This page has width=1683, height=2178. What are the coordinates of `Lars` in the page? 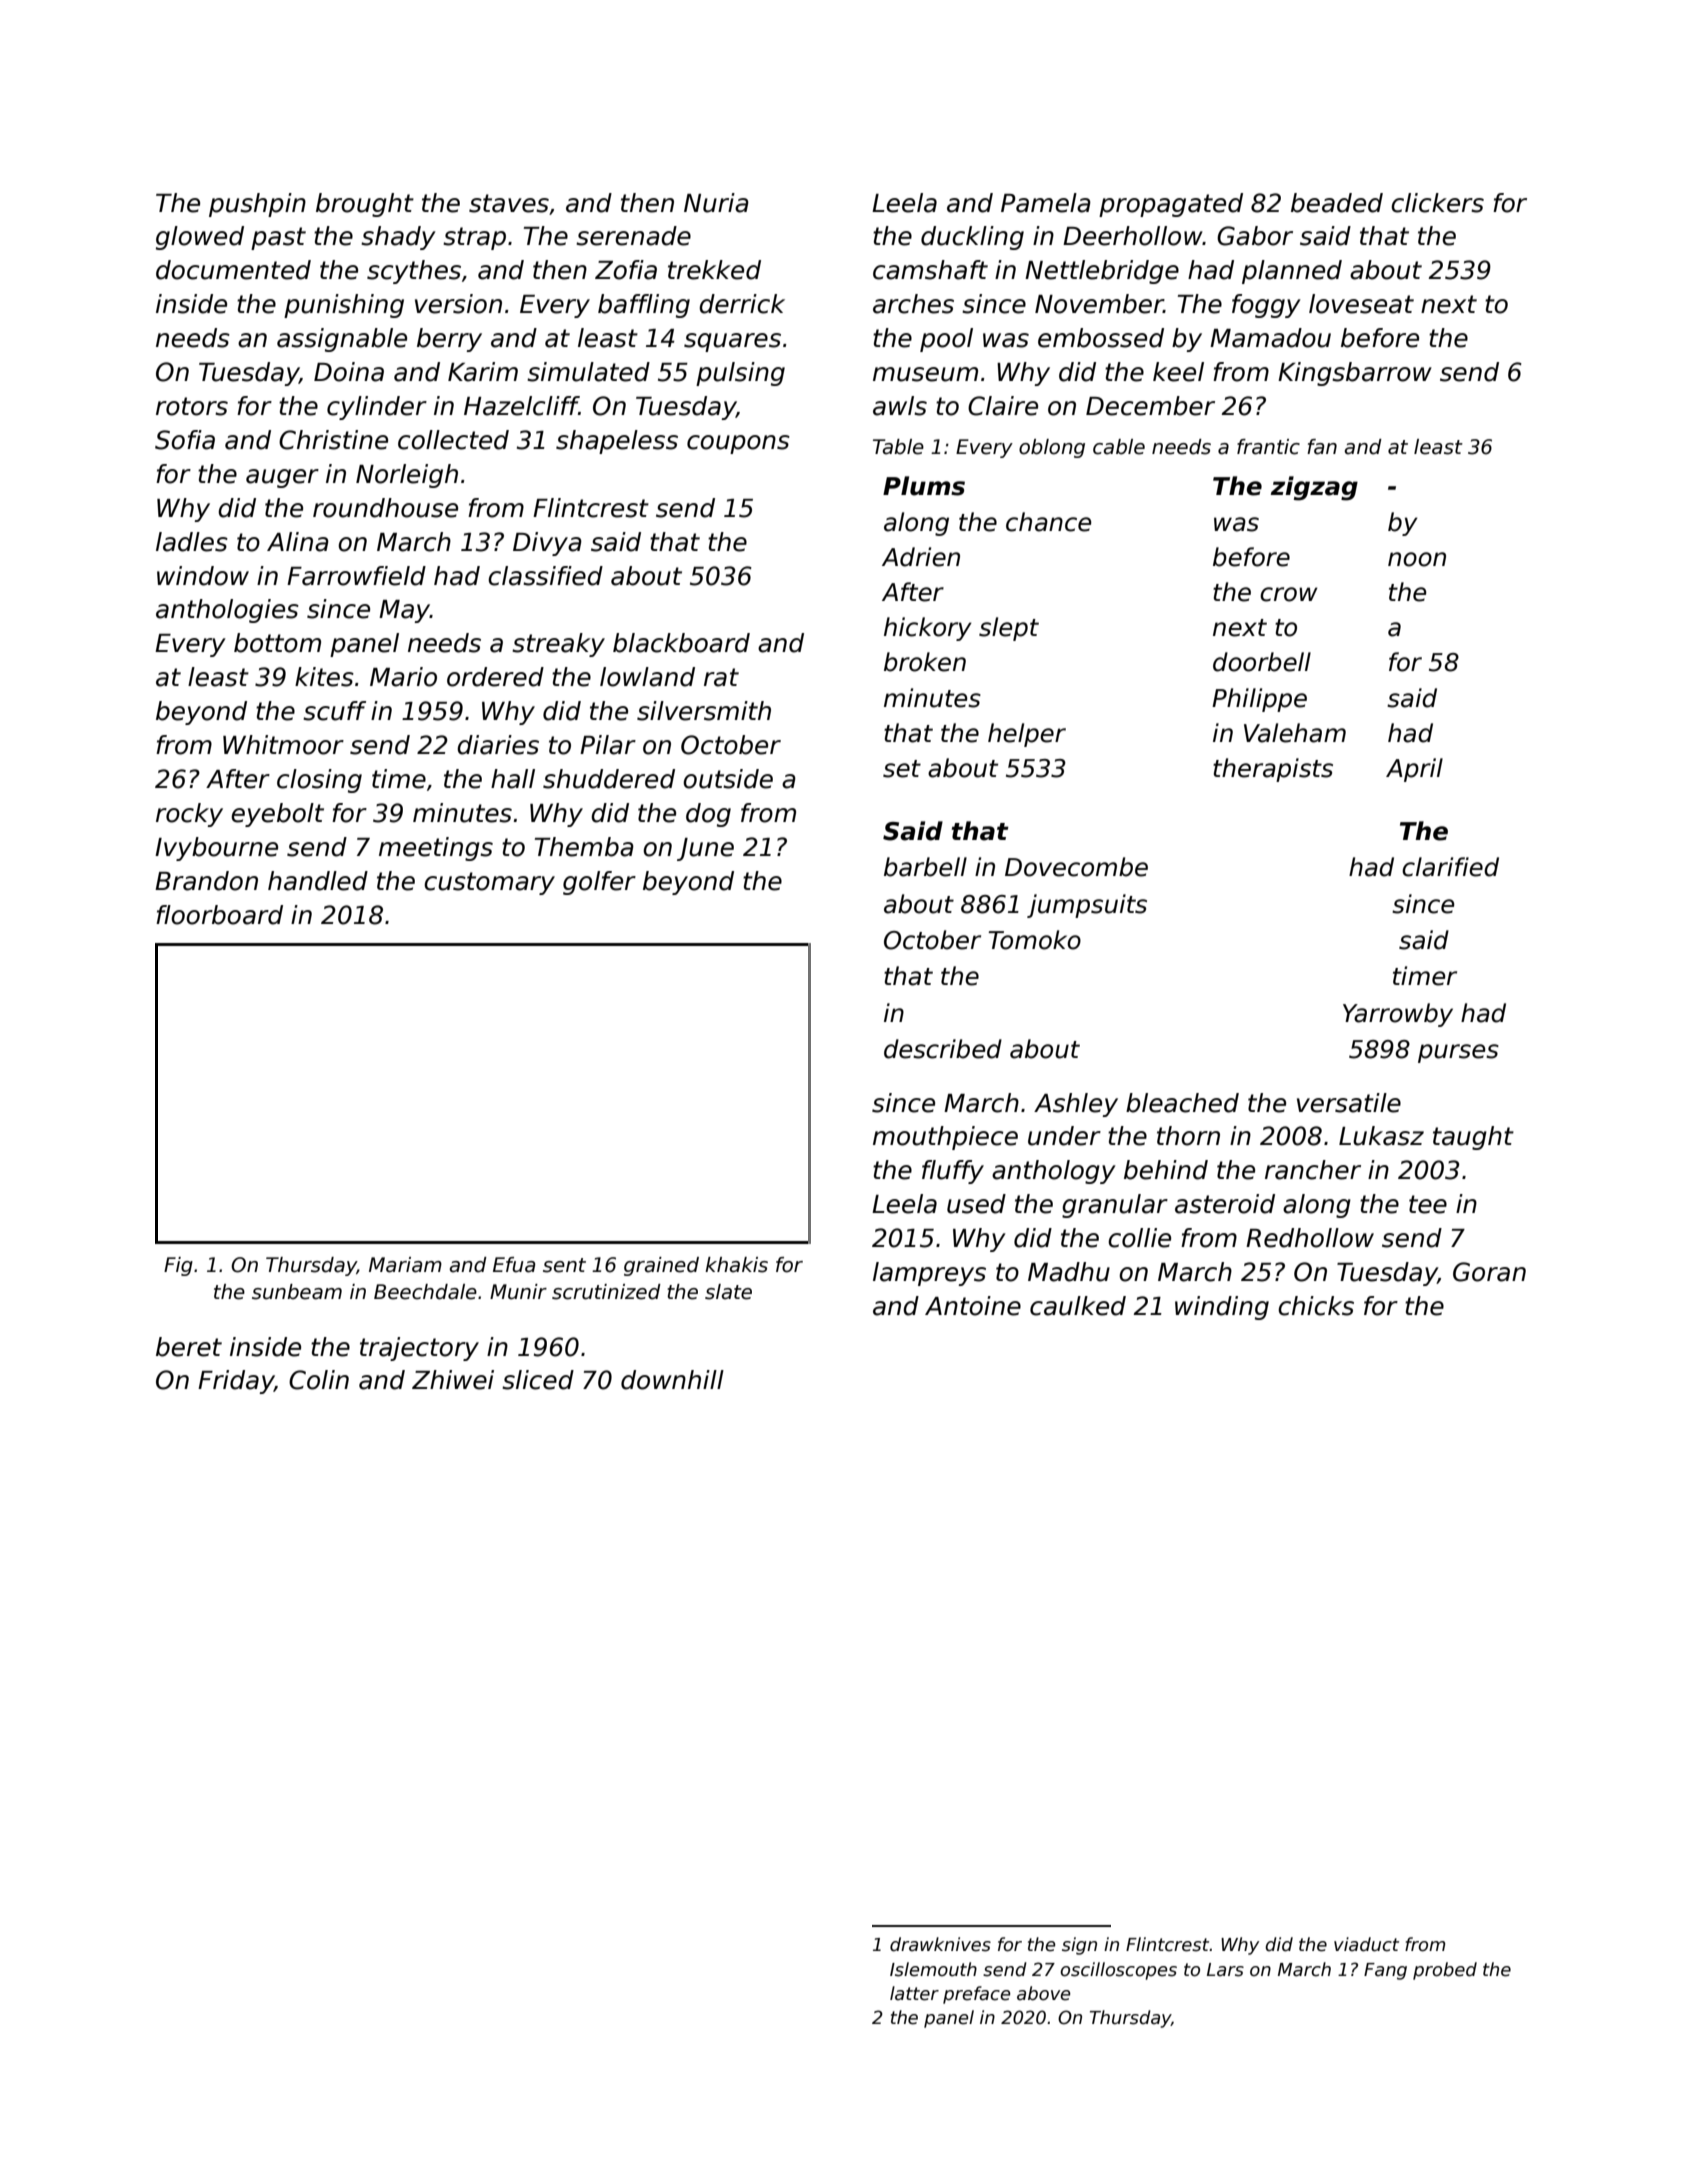 It's located at (1225, 1970).
